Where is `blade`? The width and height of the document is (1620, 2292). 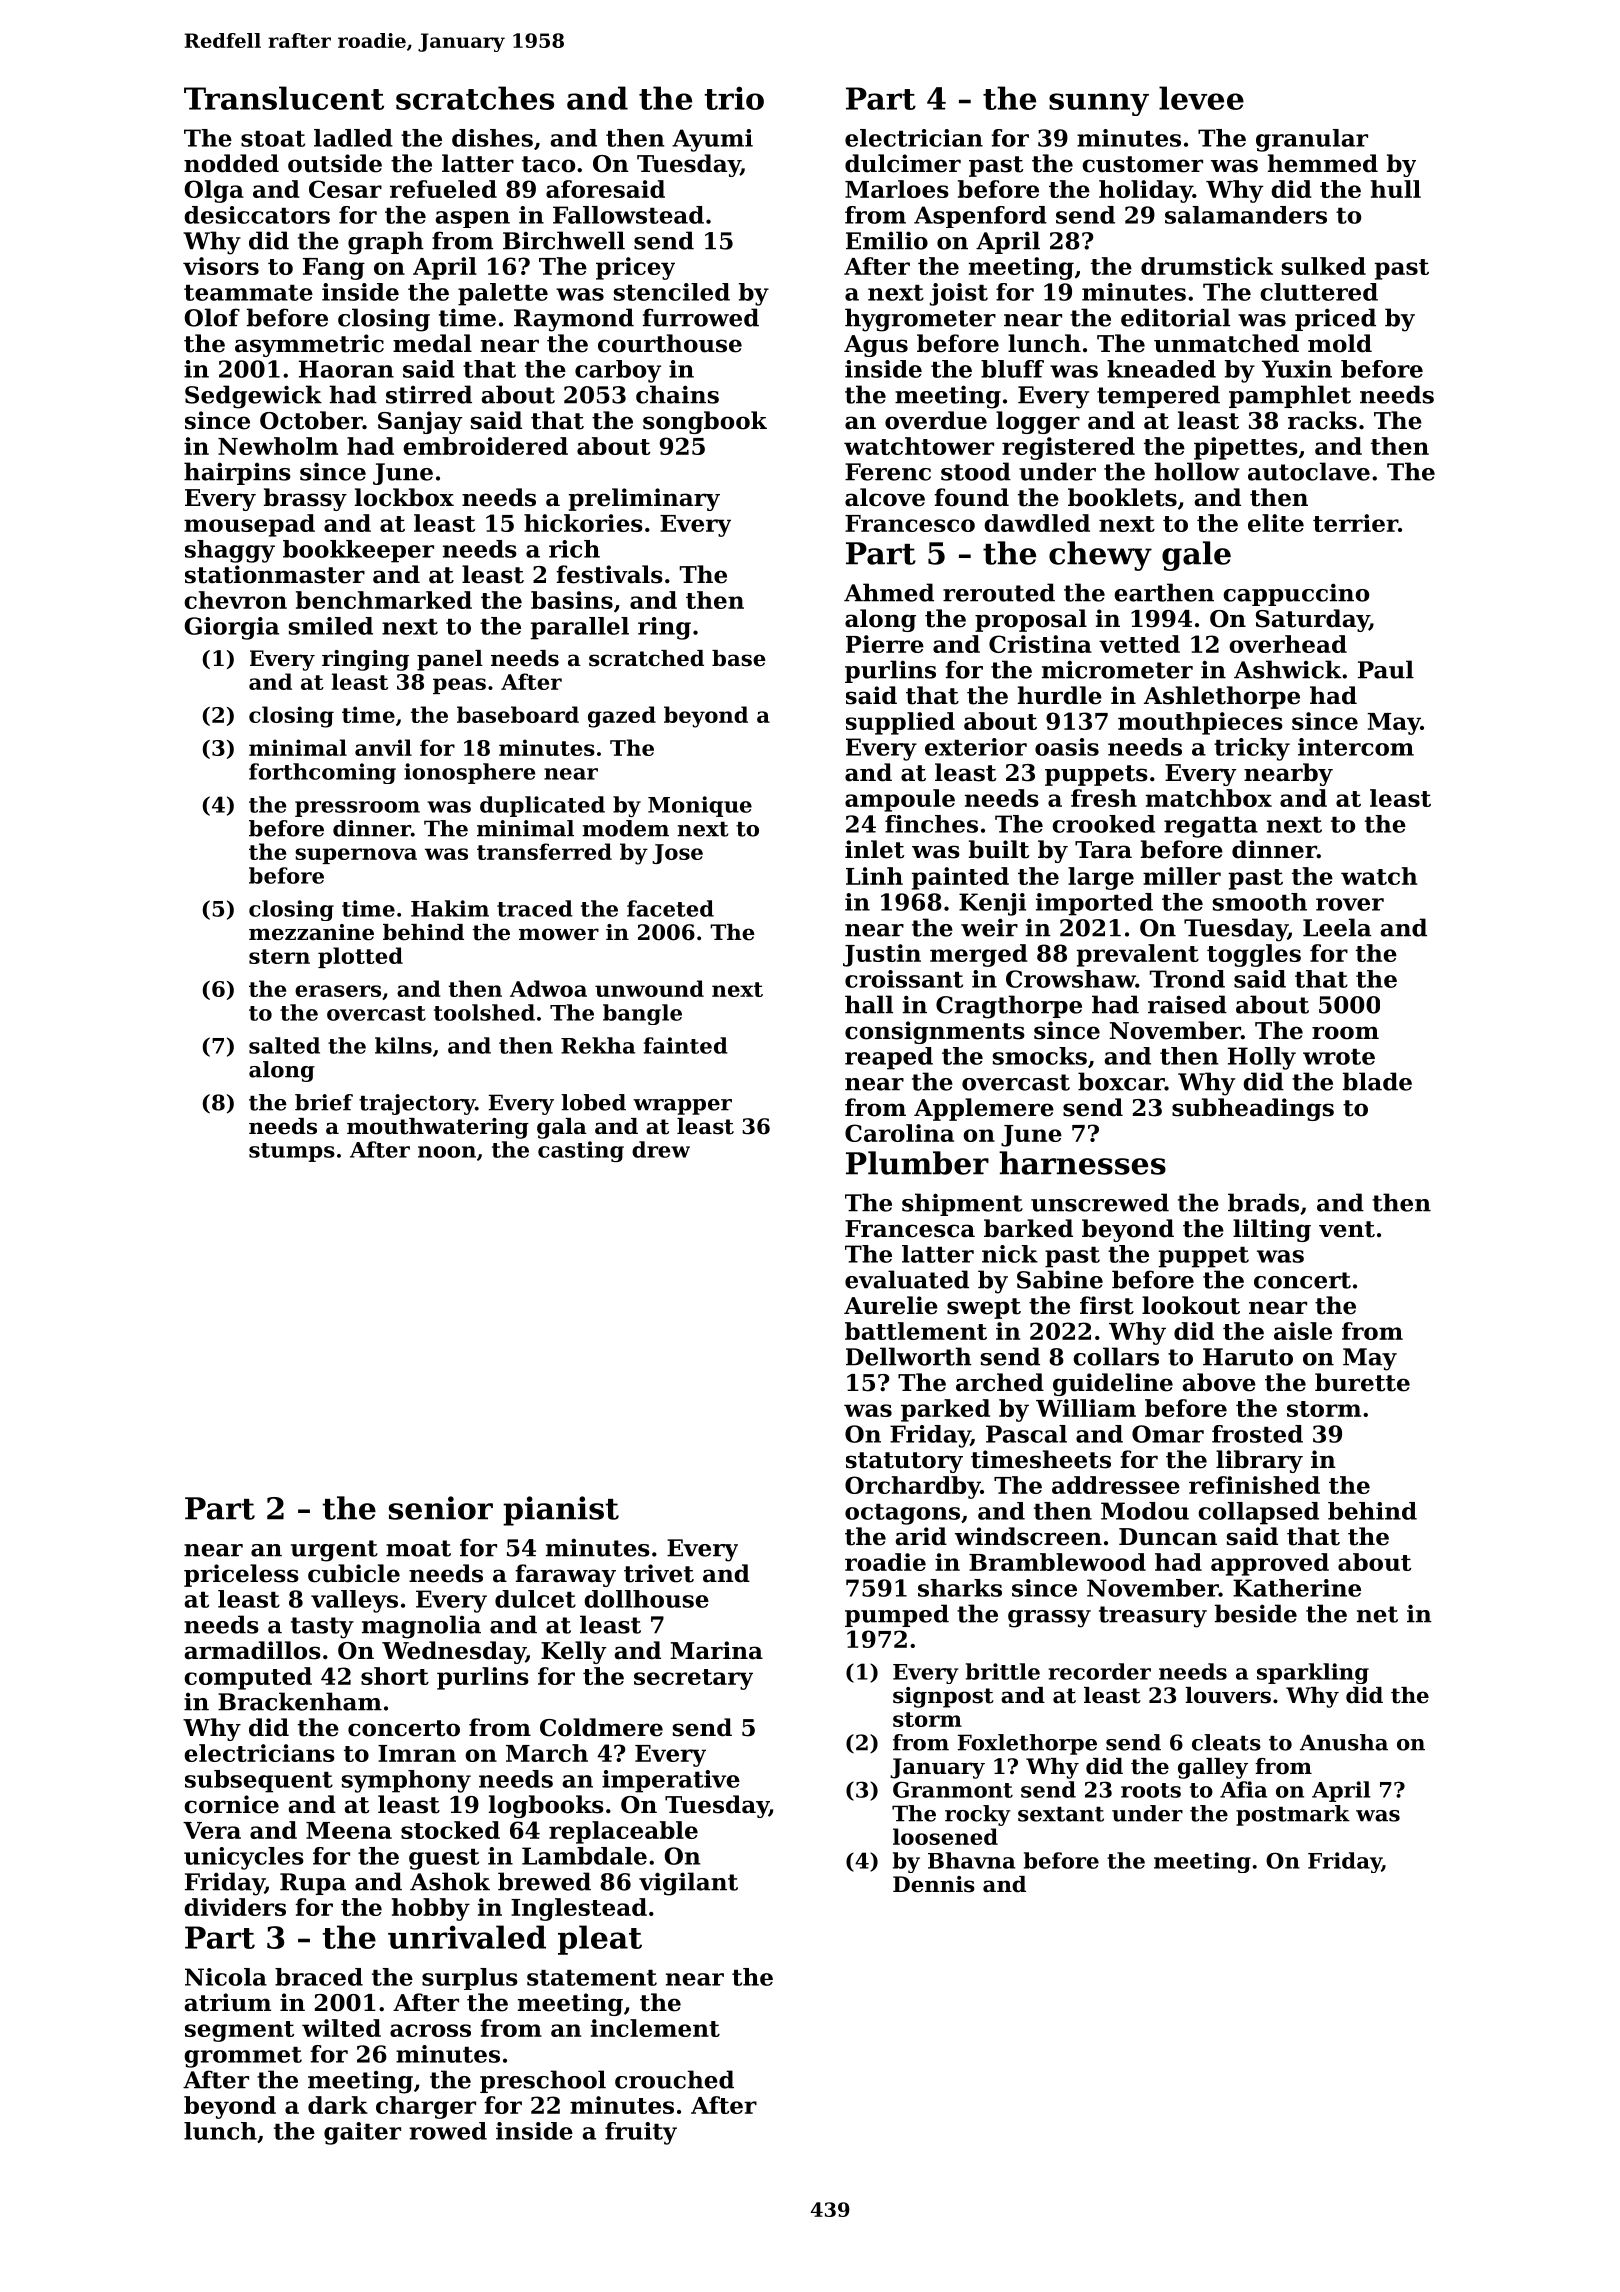 blade is located at coordinates (1377, 1081).
